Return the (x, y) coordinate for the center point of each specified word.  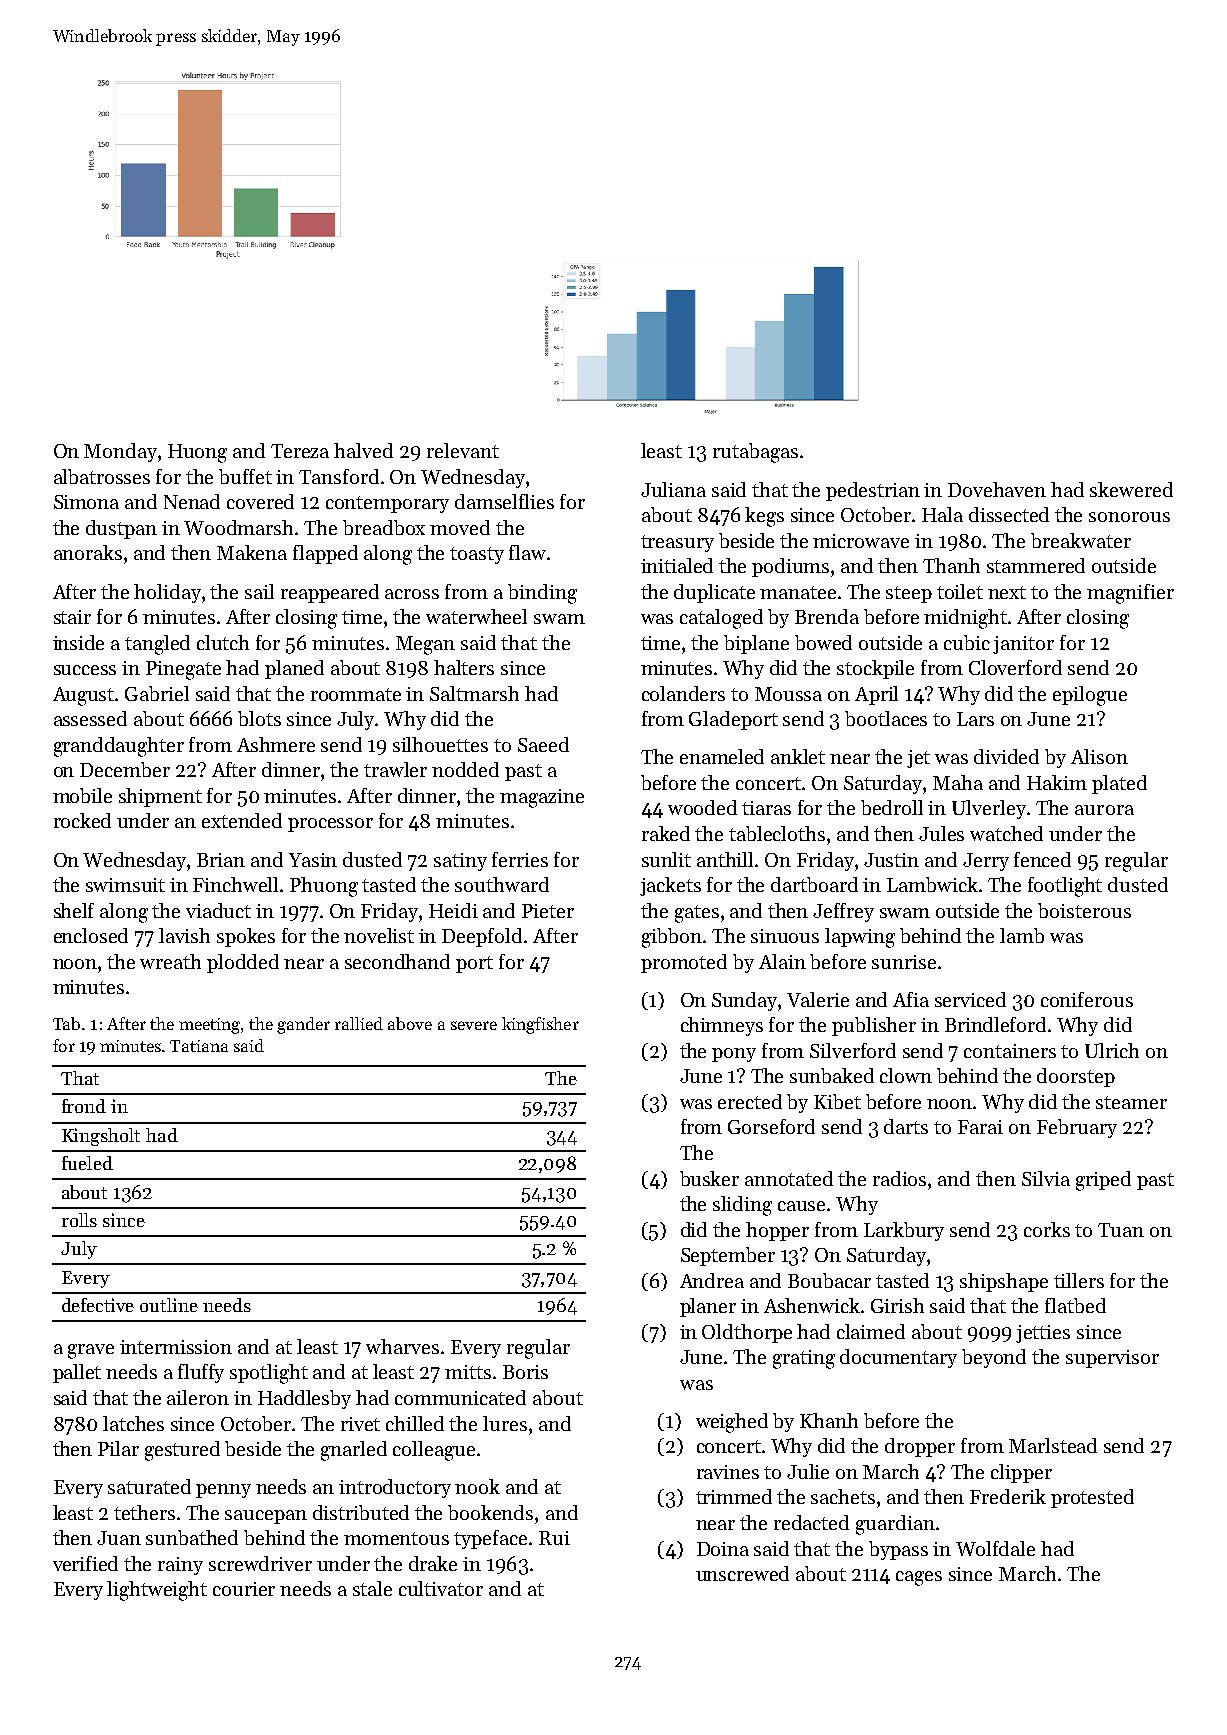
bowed (823, 642)
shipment (160, 797)
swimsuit (125, 885)
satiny (460, 862)
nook (477, 1486)
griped (1103, 1181)
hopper (777, 1231)
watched (1006, 833)
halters (464, 667)
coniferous (1087, 999)
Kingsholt (101, 1137)
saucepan (266, 1517)
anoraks (88, 552)
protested (1092, 1498)
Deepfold (482, 937)
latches (133, 1423)
